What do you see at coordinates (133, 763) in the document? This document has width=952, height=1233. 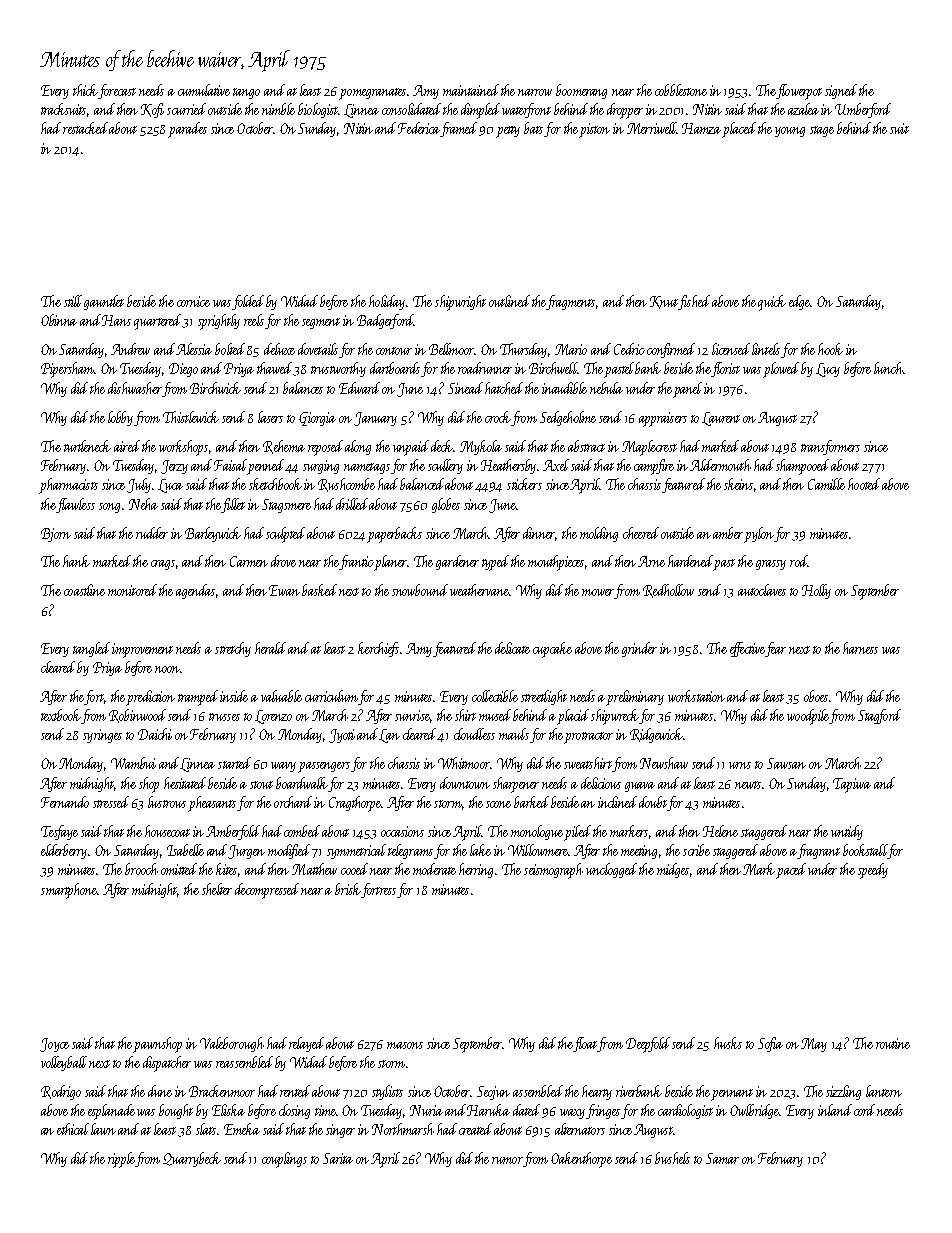 I see `Wambui` at bounding box center [133, 763].
